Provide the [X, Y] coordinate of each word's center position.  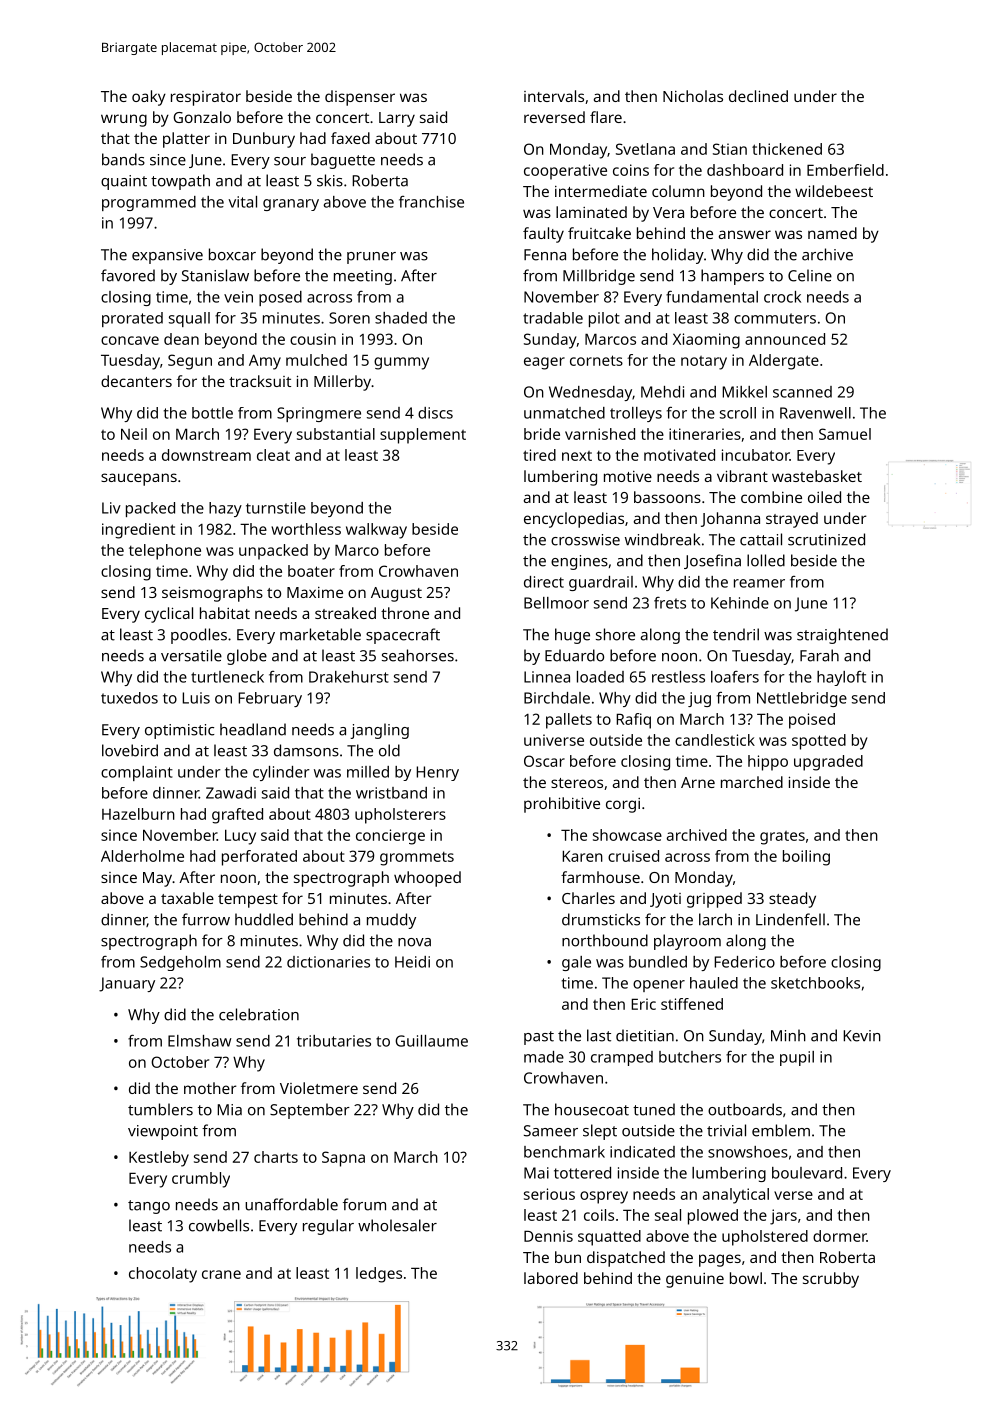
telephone [165, 552]
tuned [654, 1109]
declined [758, 96]
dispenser [360, 98]
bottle [212, 413]
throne [405, 613]
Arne [698, 782]
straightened [842, 636]
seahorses [418, 655]
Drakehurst [349, 677]
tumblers [160, 1109]
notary [704, 363]
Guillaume [431, 1041]
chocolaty [163, 1275]
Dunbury [264, 140]
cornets [596, 360]
